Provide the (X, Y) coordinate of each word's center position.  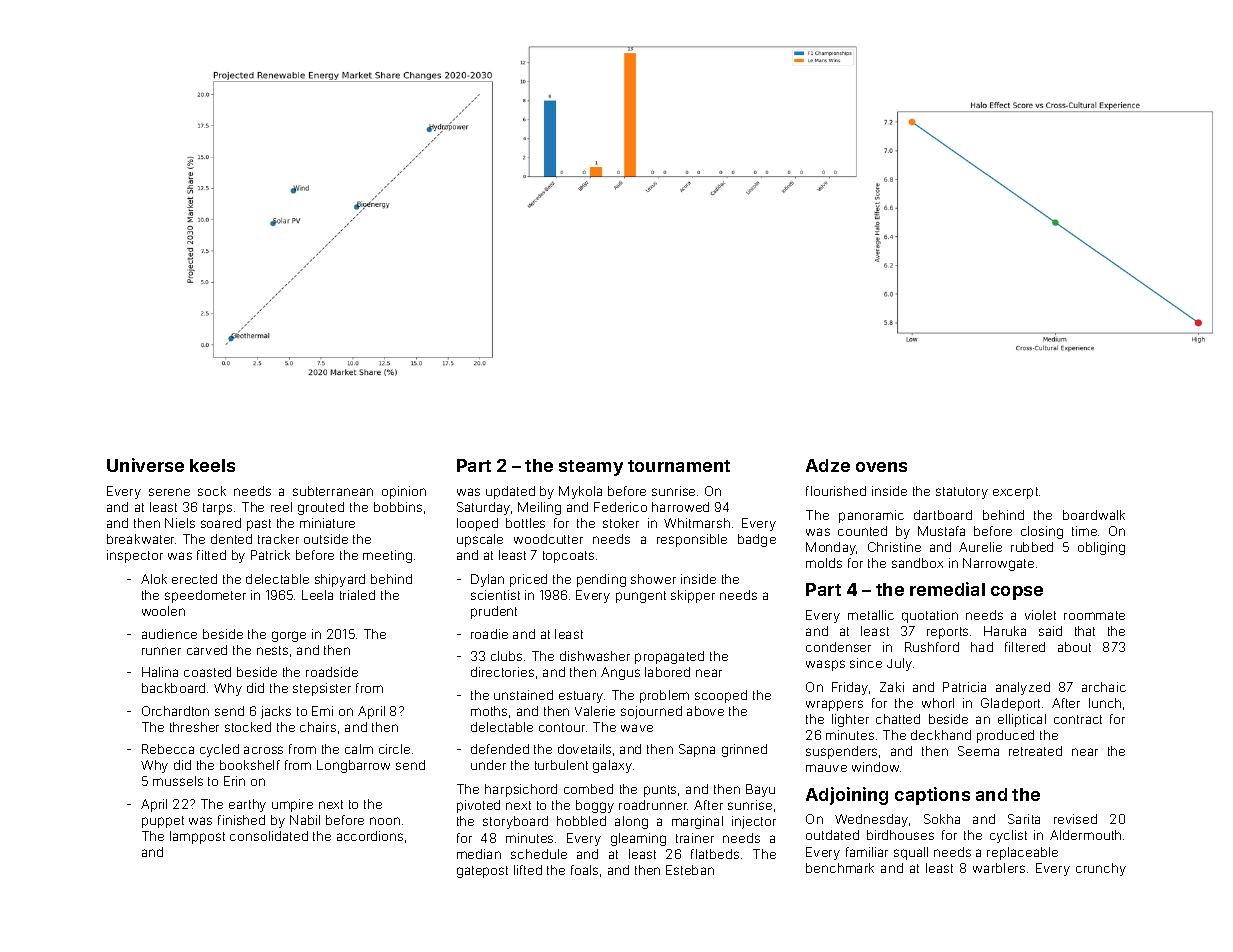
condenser (838, 647)
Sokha (942, 819)
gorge (289, 636)
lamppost (197, 837)
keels (212, 465)
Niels (180, 523)
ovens (881, 467)
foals (584, 870)
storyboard (515, 822)
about (1074, 647)
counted (862, 531)
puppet (163, 822)
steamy (591, 468)
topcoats (568, 557)
